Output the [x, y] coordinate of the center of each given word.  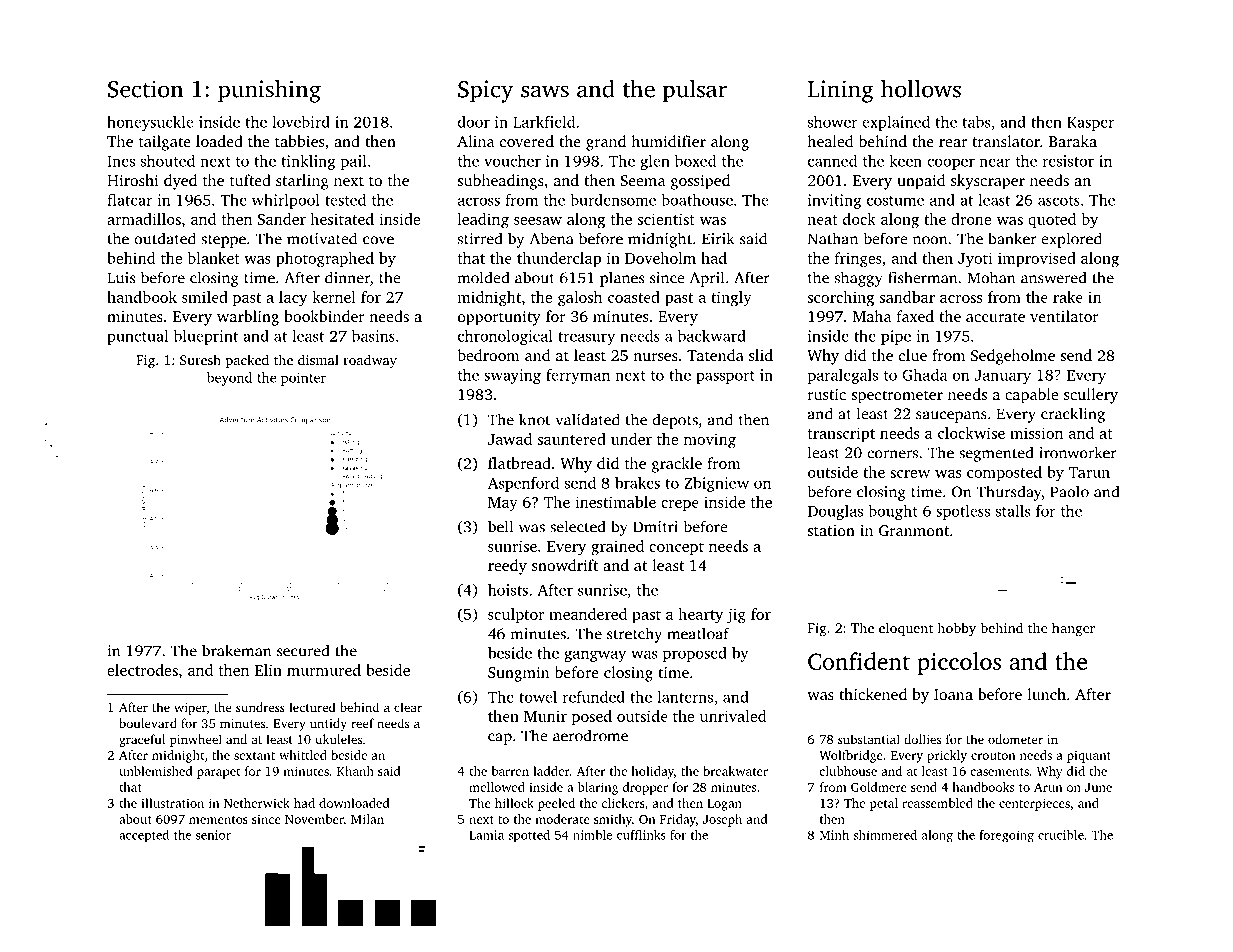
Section [145, 89]
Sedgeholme [1013, 357]
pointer [303, 379]
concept [676, 548]
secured [303, 650]
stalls [1013, 511]
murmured [324, 670]
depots [675, 421]
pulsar [695, 91]
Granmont [914, 530]
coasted [634, 297]
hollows [921, 89]
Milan [367, 819]
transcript [841, 434]
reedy [507, 567]
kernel [334, 297]
